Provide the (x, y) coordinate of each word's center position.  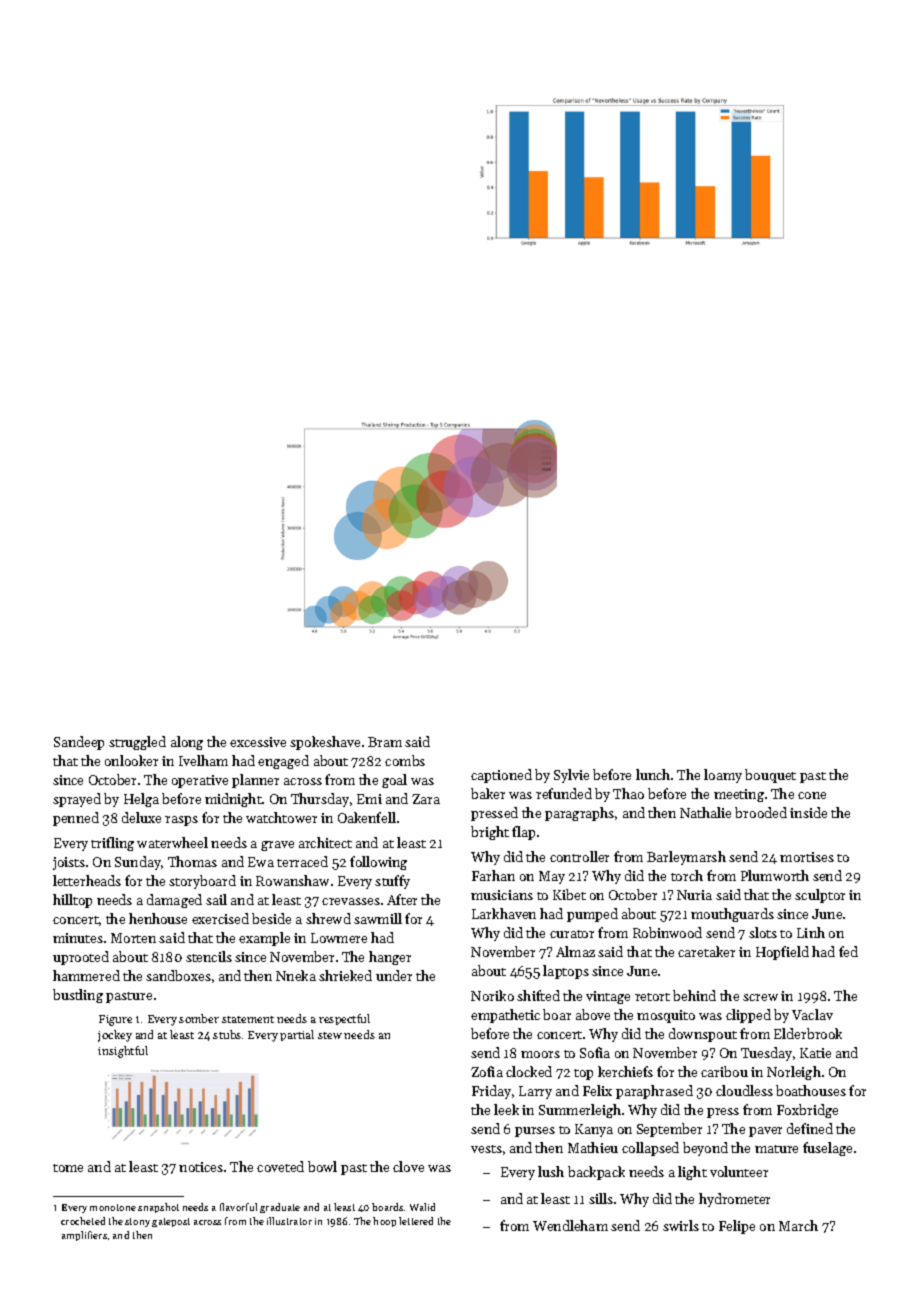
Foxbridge (807, 1111)
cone (812, 795)
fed (848, 951)
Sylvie (571, 776)
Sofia (595, 1052)
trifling (112, 844)
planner (255, 781)
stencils (209, 956)
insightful (123, 1052)
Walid (422, 1207)
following (378, 863)
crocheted (83, 1221)
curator (572, 934)
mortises (807, 857)
